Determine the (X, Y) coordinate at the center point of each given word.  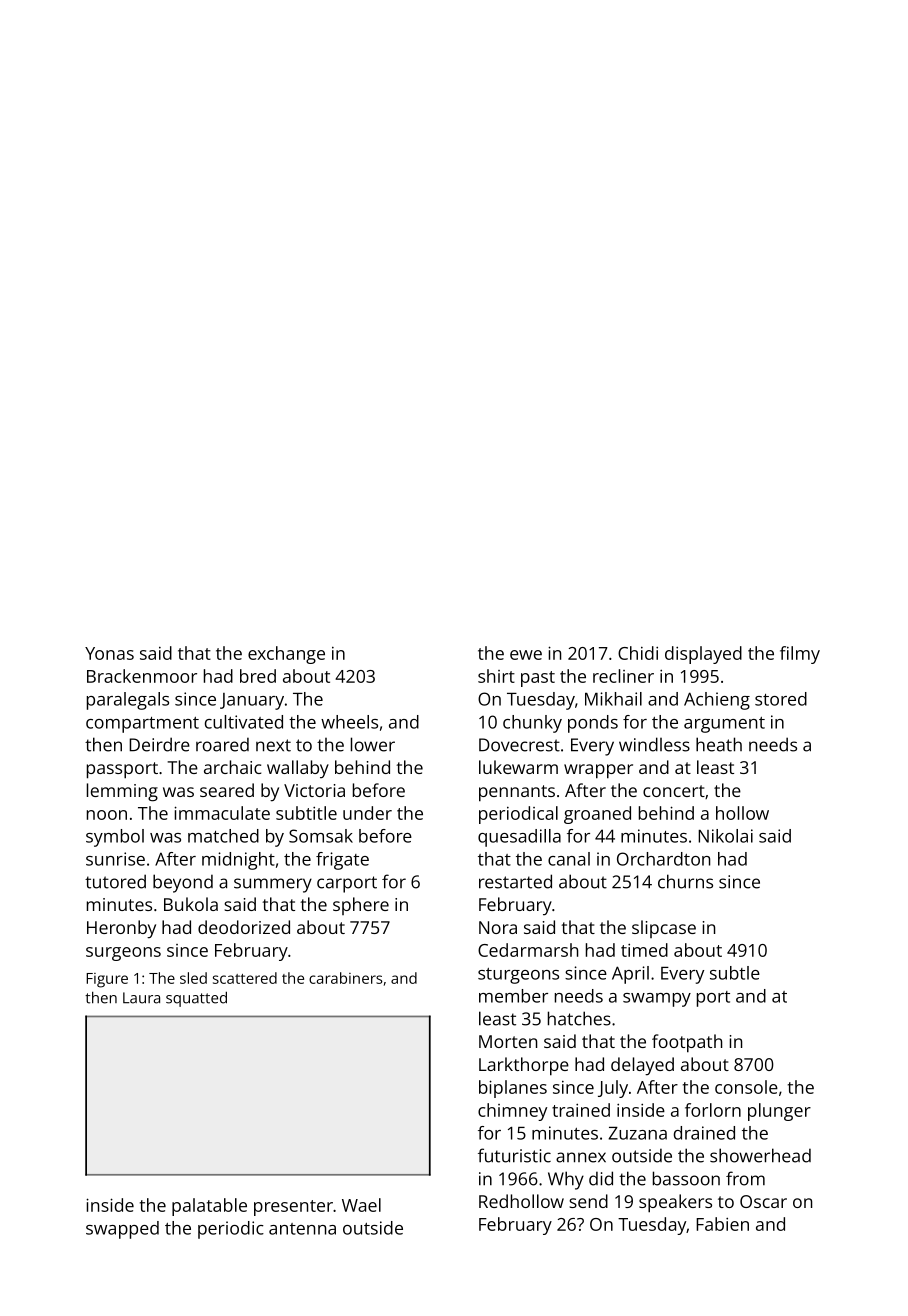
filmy (800, 655)
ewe (526, 655)
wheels (349, 722)
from (745, 1178)
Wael (361, 1205)
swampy (657, 1000)
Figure (107, 980)
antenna (302, 1229)
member (513, 996)
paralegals (128, 701)
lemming (122, 792)
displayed (703, 655)
